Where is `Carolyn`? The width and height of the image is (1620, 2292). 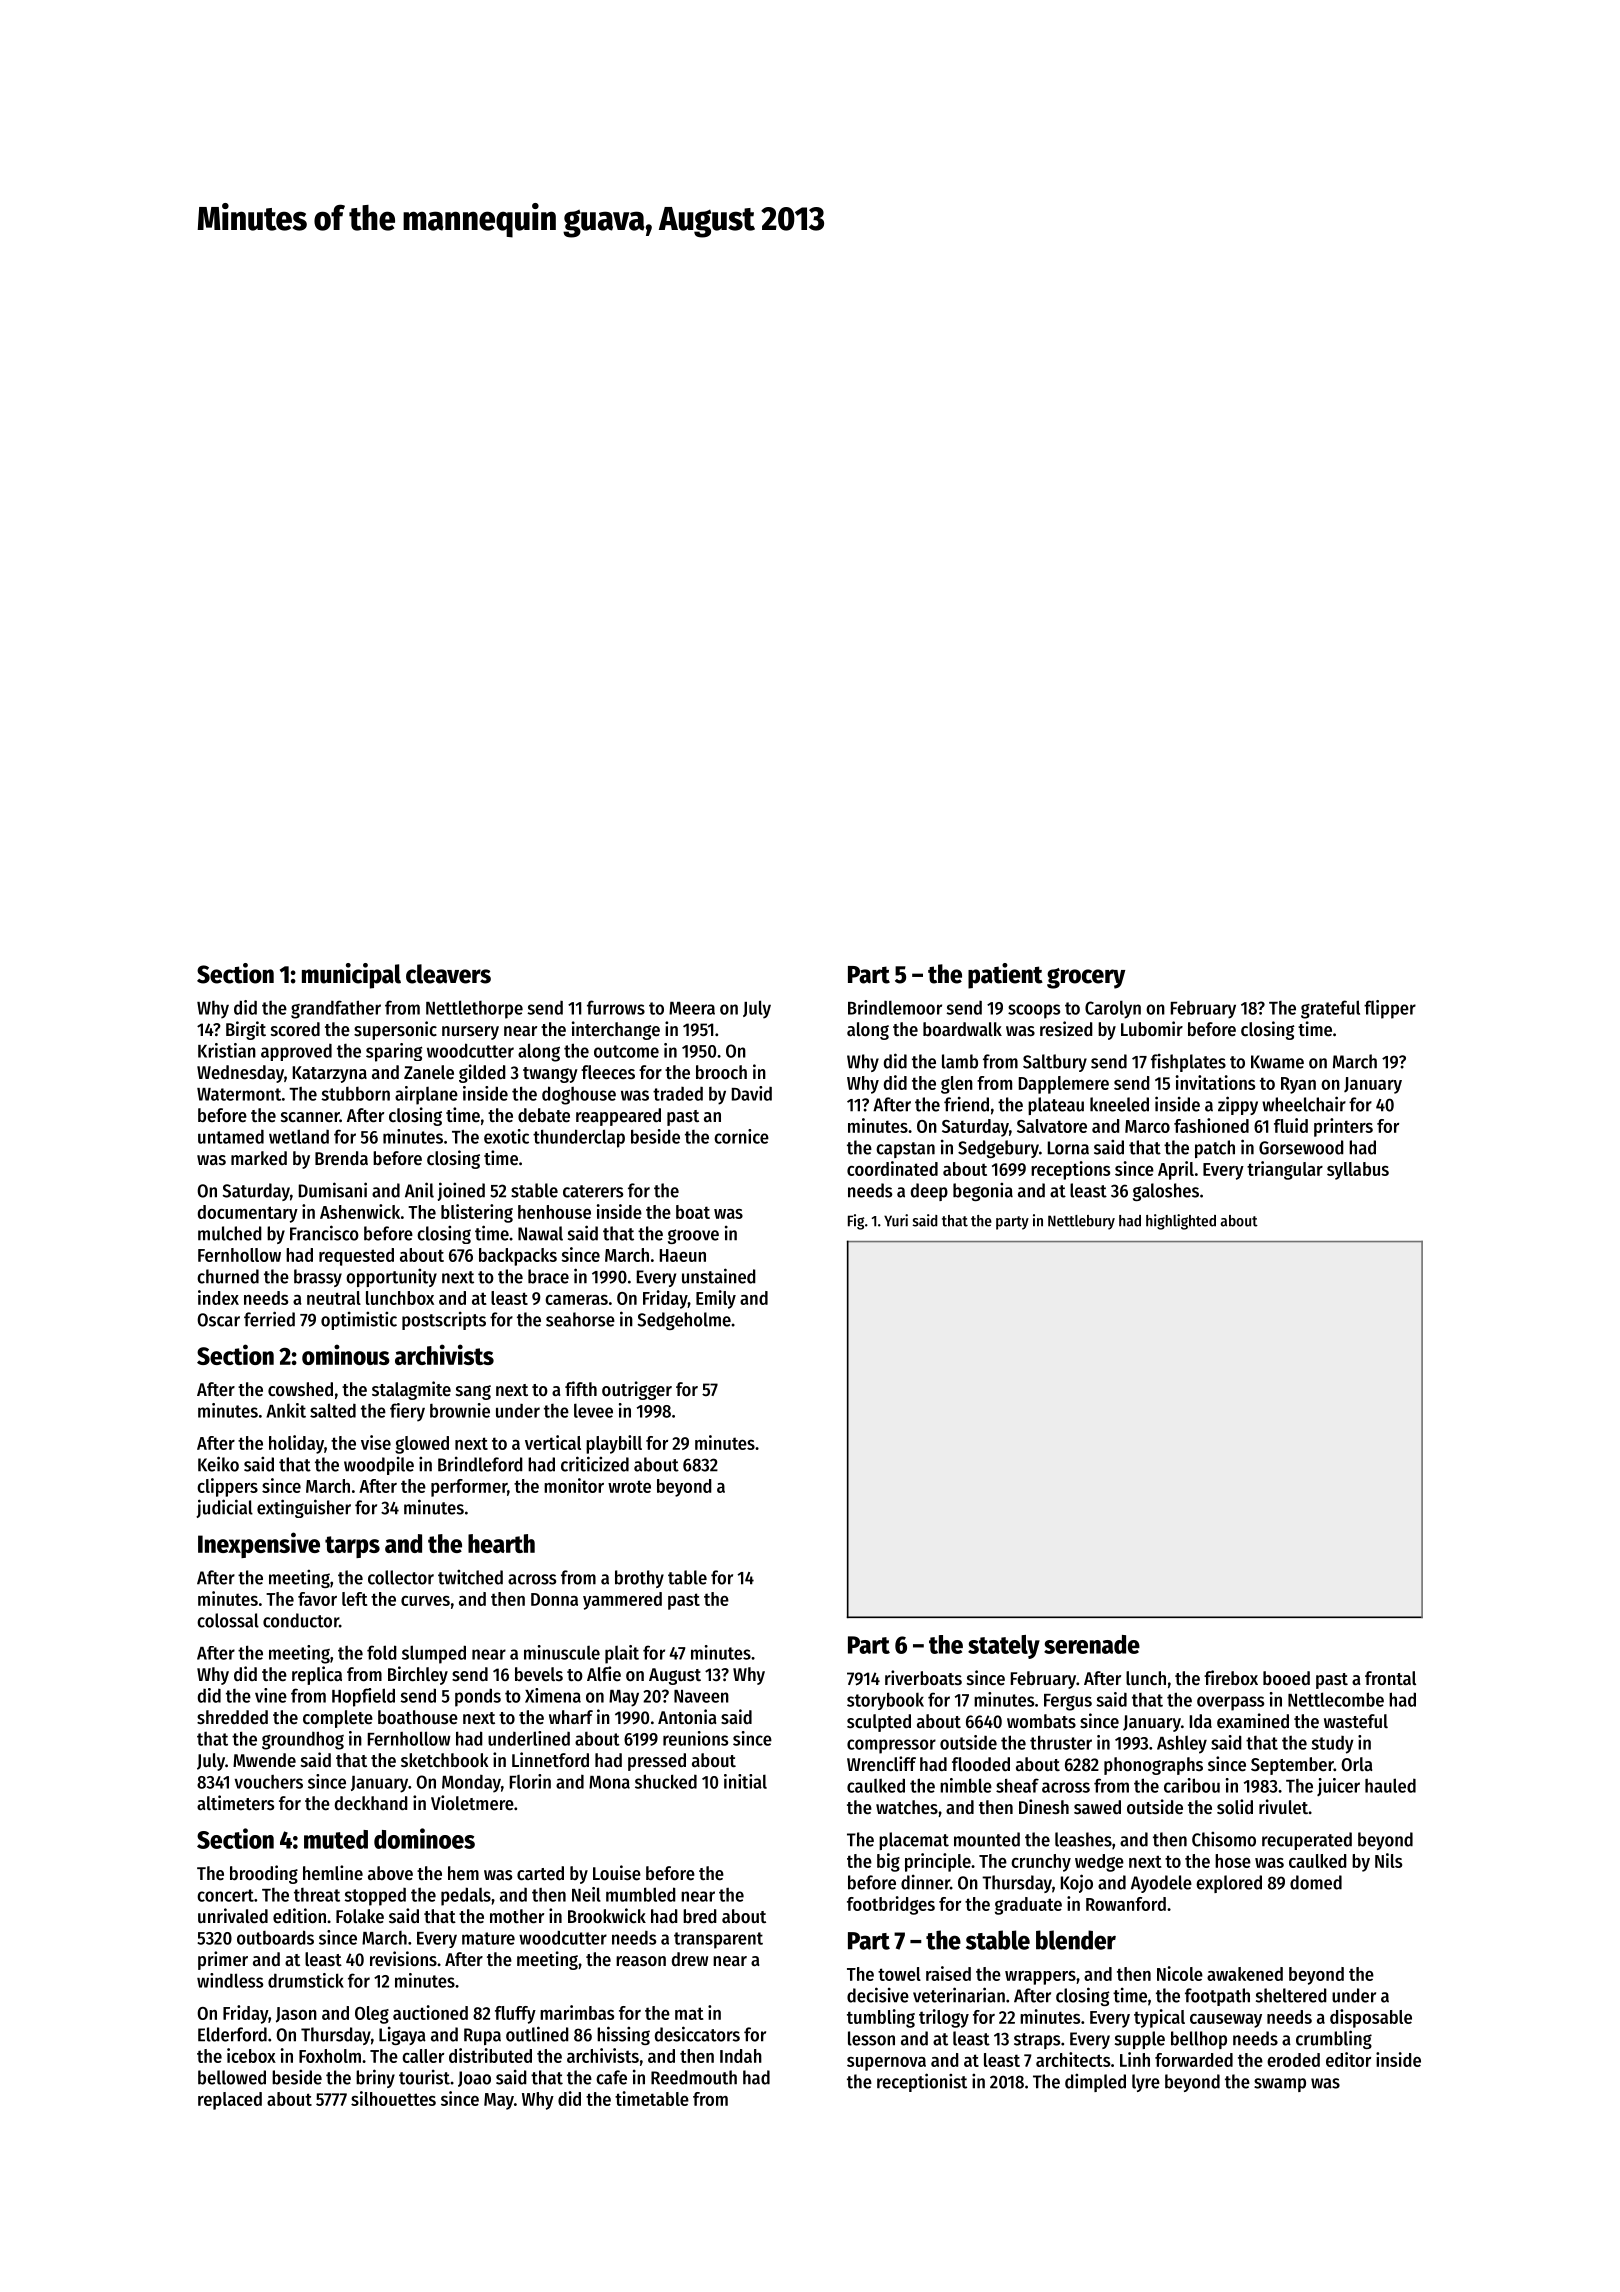 Carolyn is located at coordinates (1113, 1009).
